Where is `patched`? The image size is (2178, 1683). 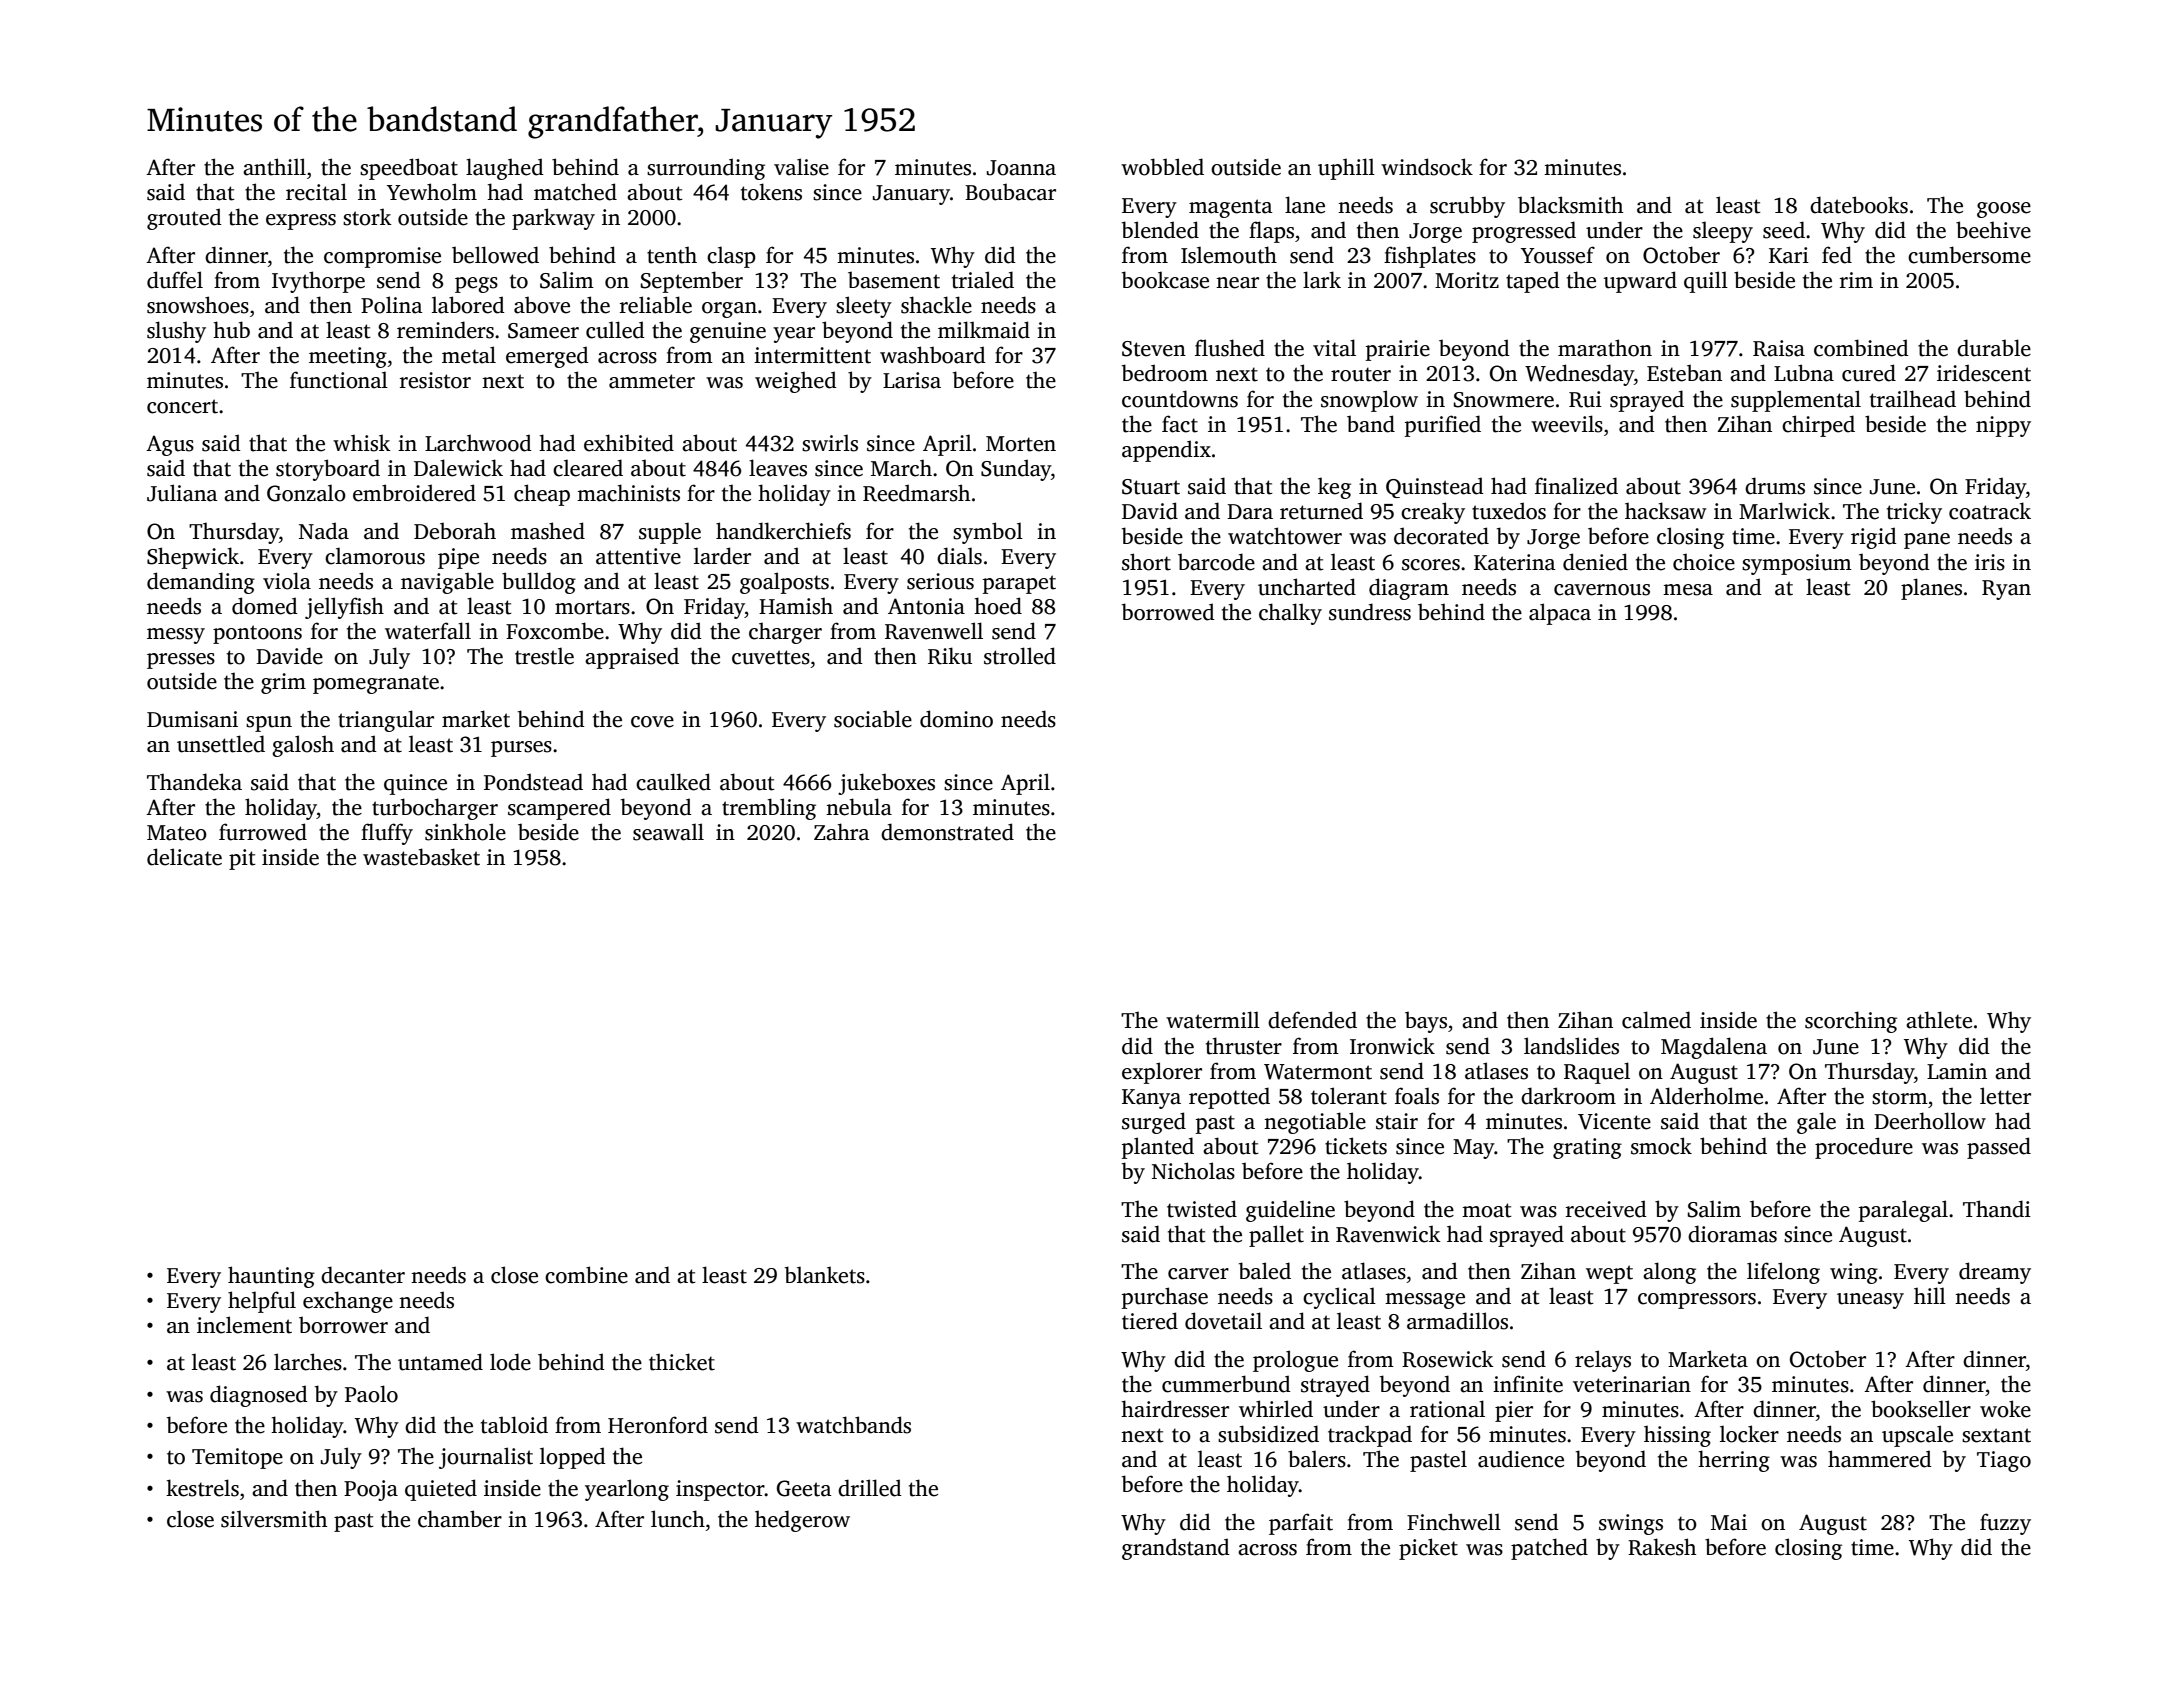
patched is located at coordinates (1549, 1549).
